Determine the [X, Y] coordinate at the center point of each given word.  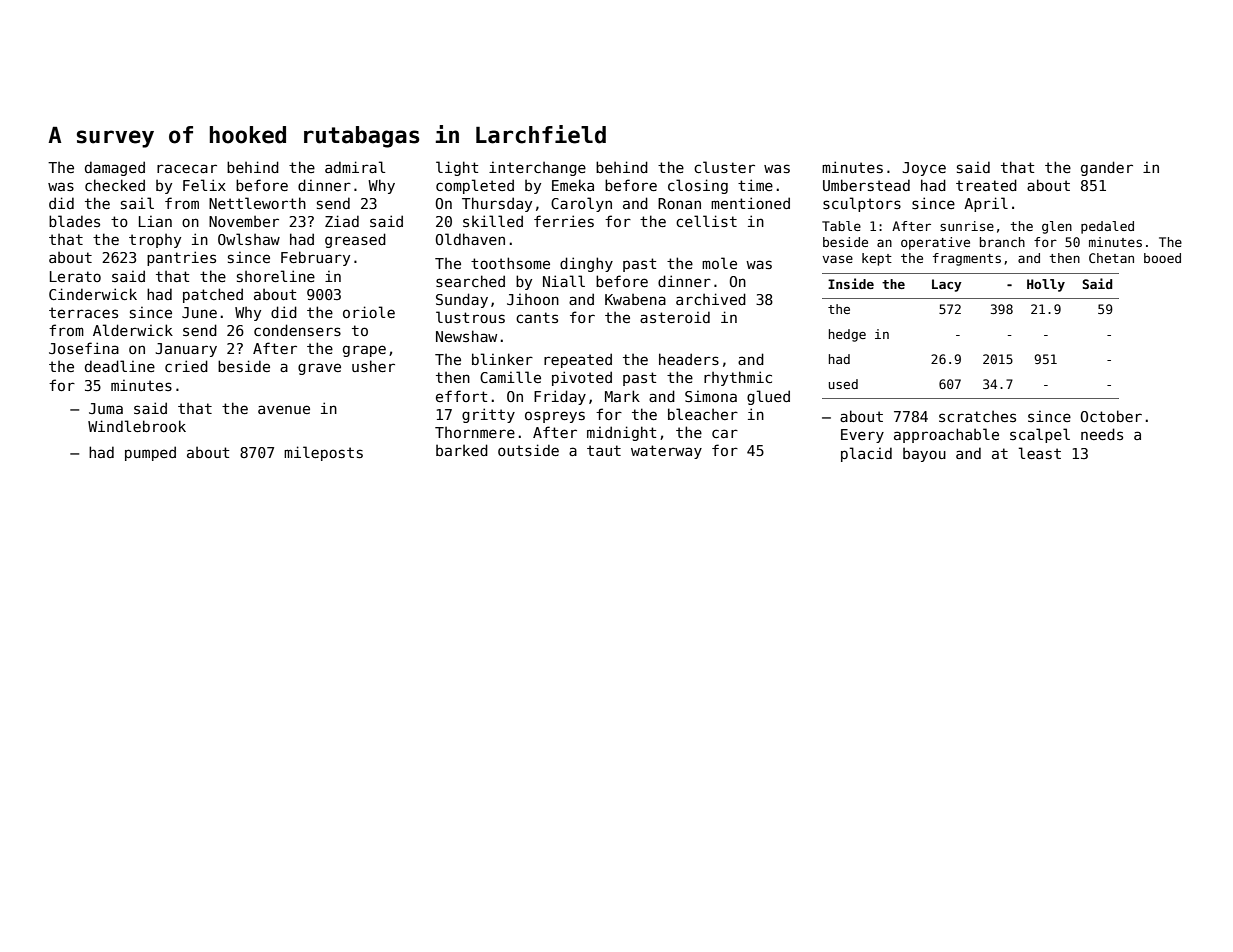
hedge [847, 335]
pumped [150, 453]
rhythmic [738, 378]
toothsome [510, 263]
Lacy [947, 285]
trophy [155, 241]
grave [319, 369]
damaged [115, 168]
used [843, 384]
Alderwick [133, 330]
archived [711, 299]
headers [689, 359]
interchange [537, 169]
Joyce [924, 169]
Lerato [75, 276]
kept [877, 259]
